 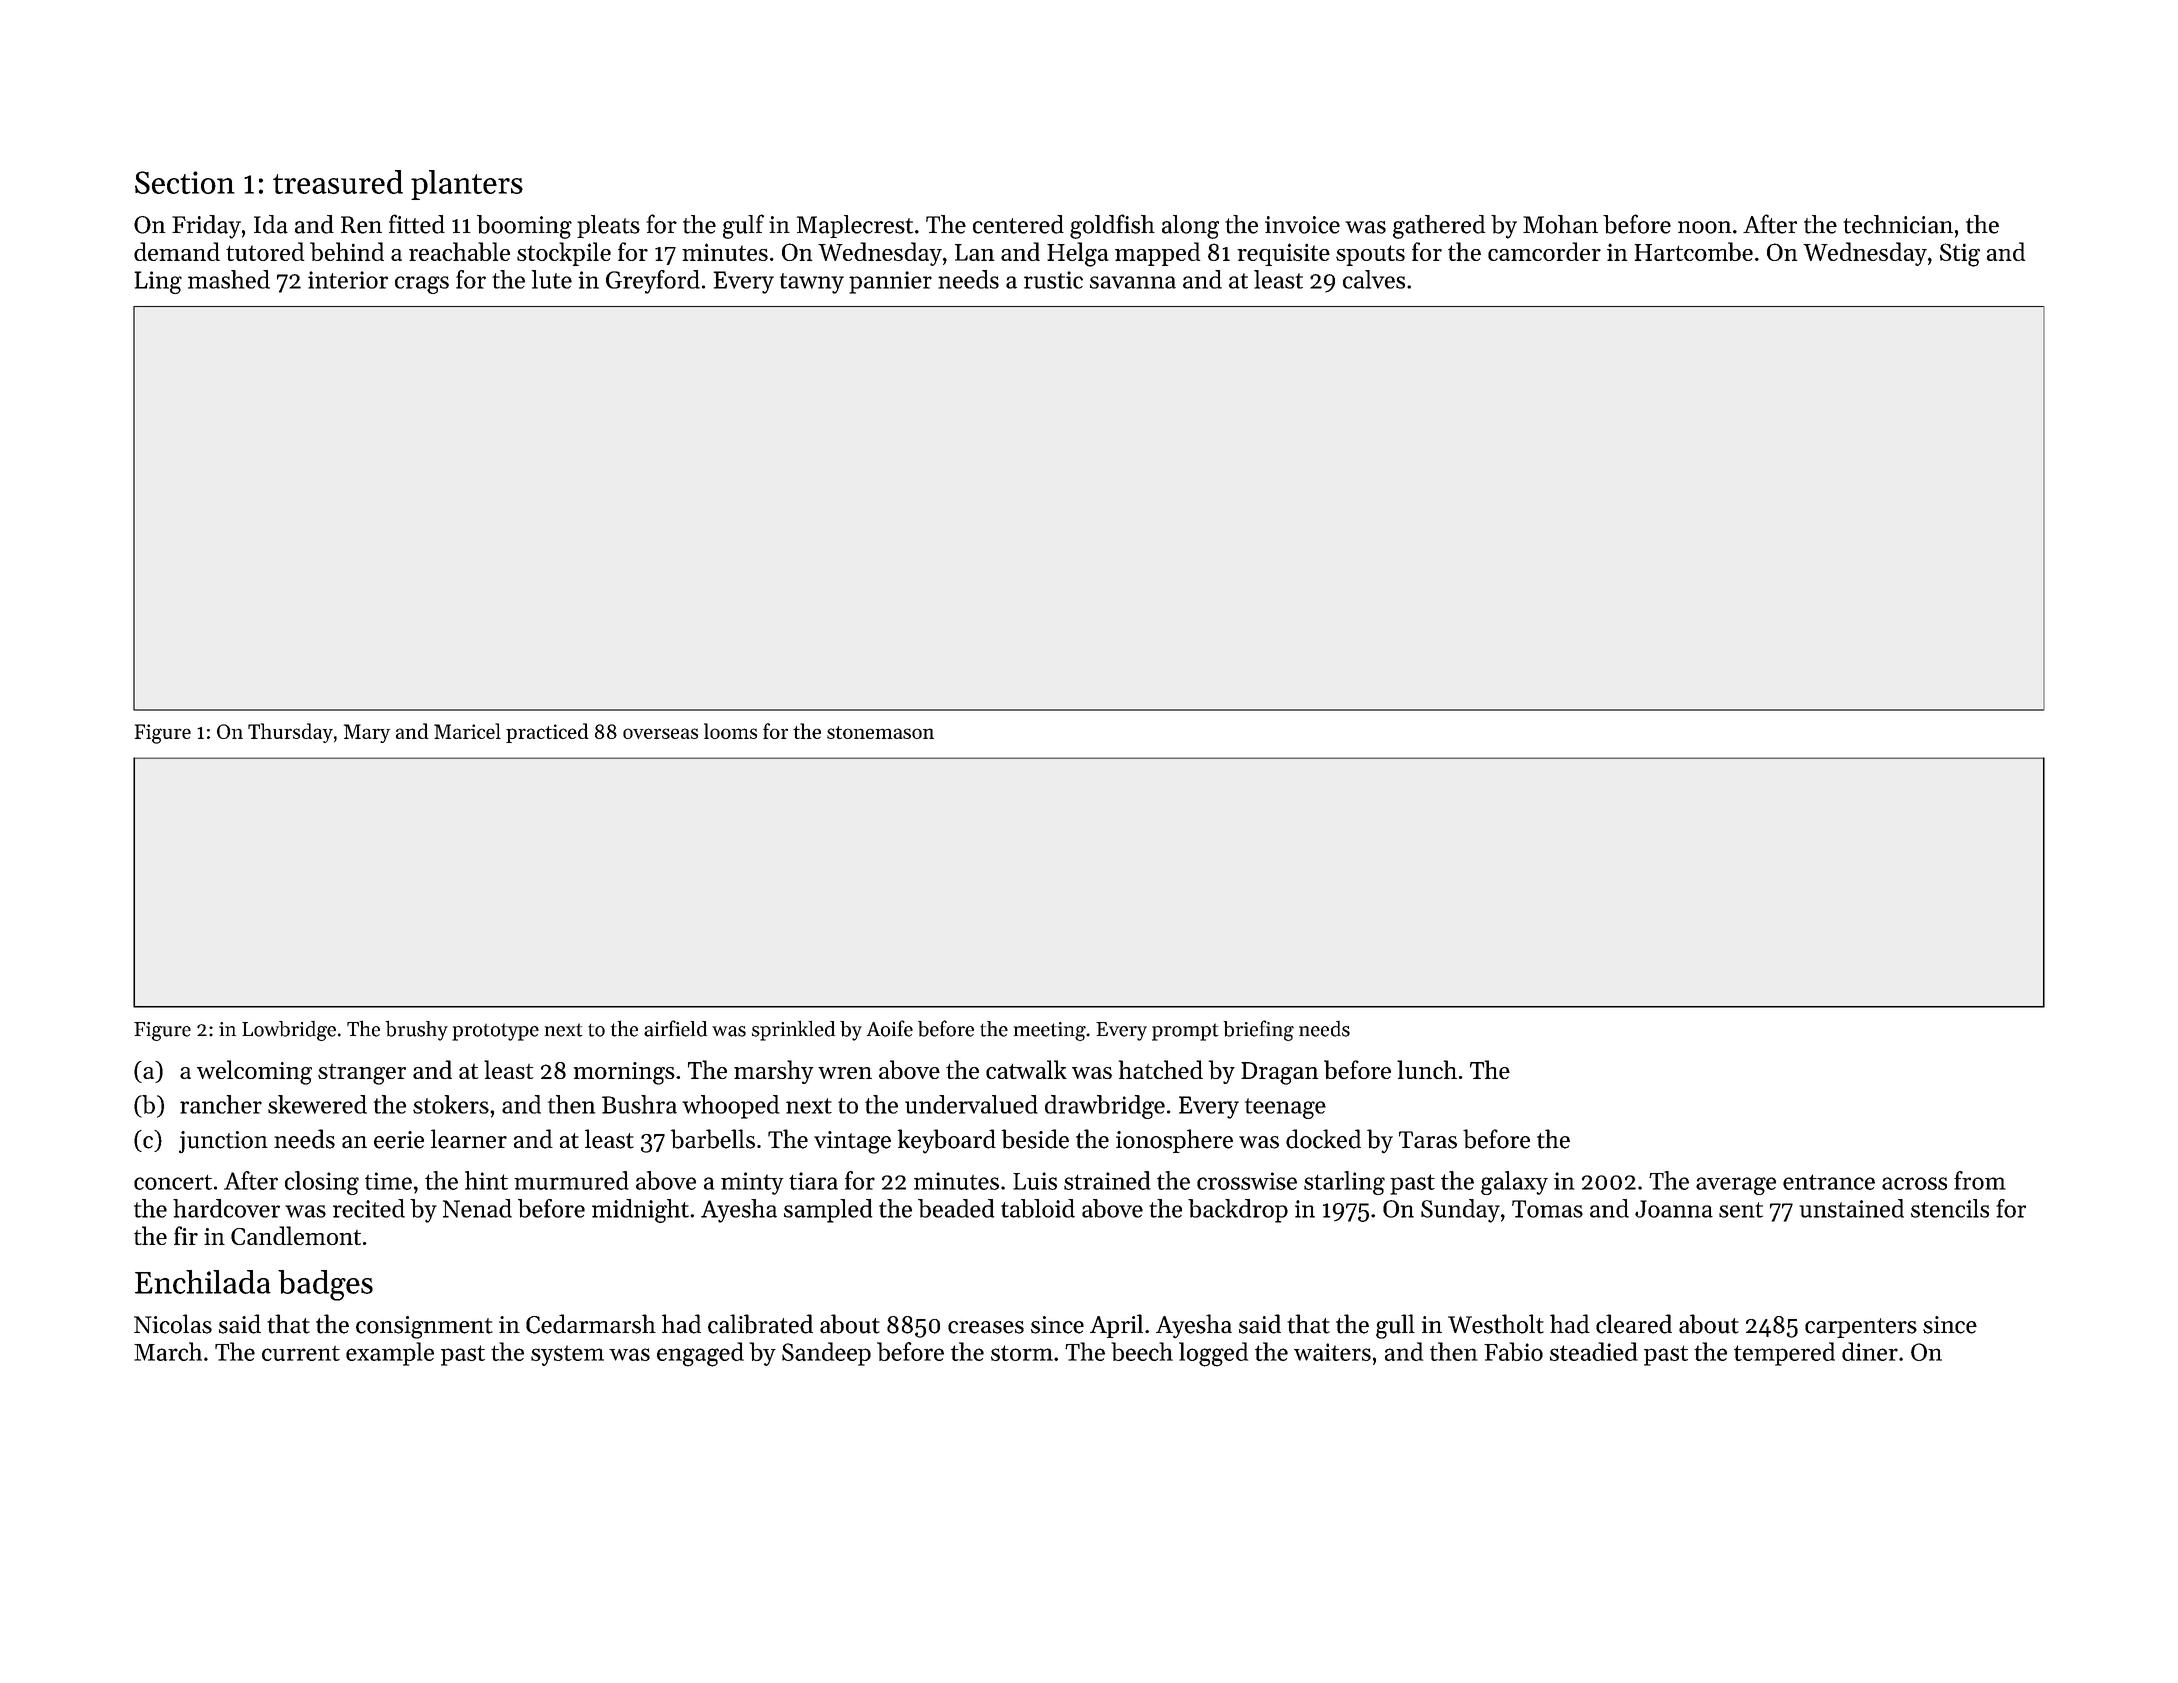 What do you see at coordinates (1259, 1030) in the page?
I see `briefing` at bounding box center [1259, 1030].
